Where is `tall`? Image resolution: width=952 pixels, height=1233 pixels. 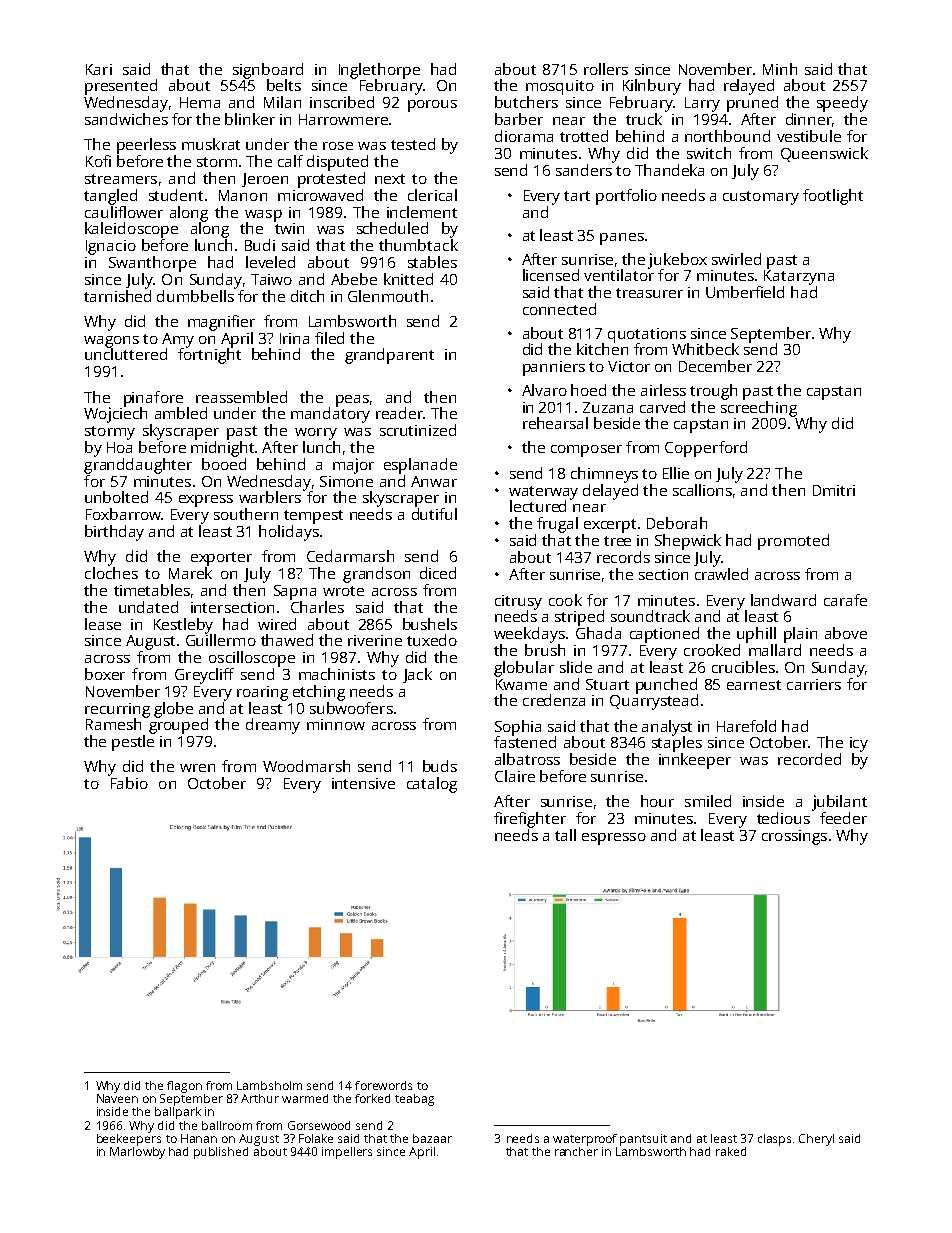
tall is located at coordinates (565, 835).
